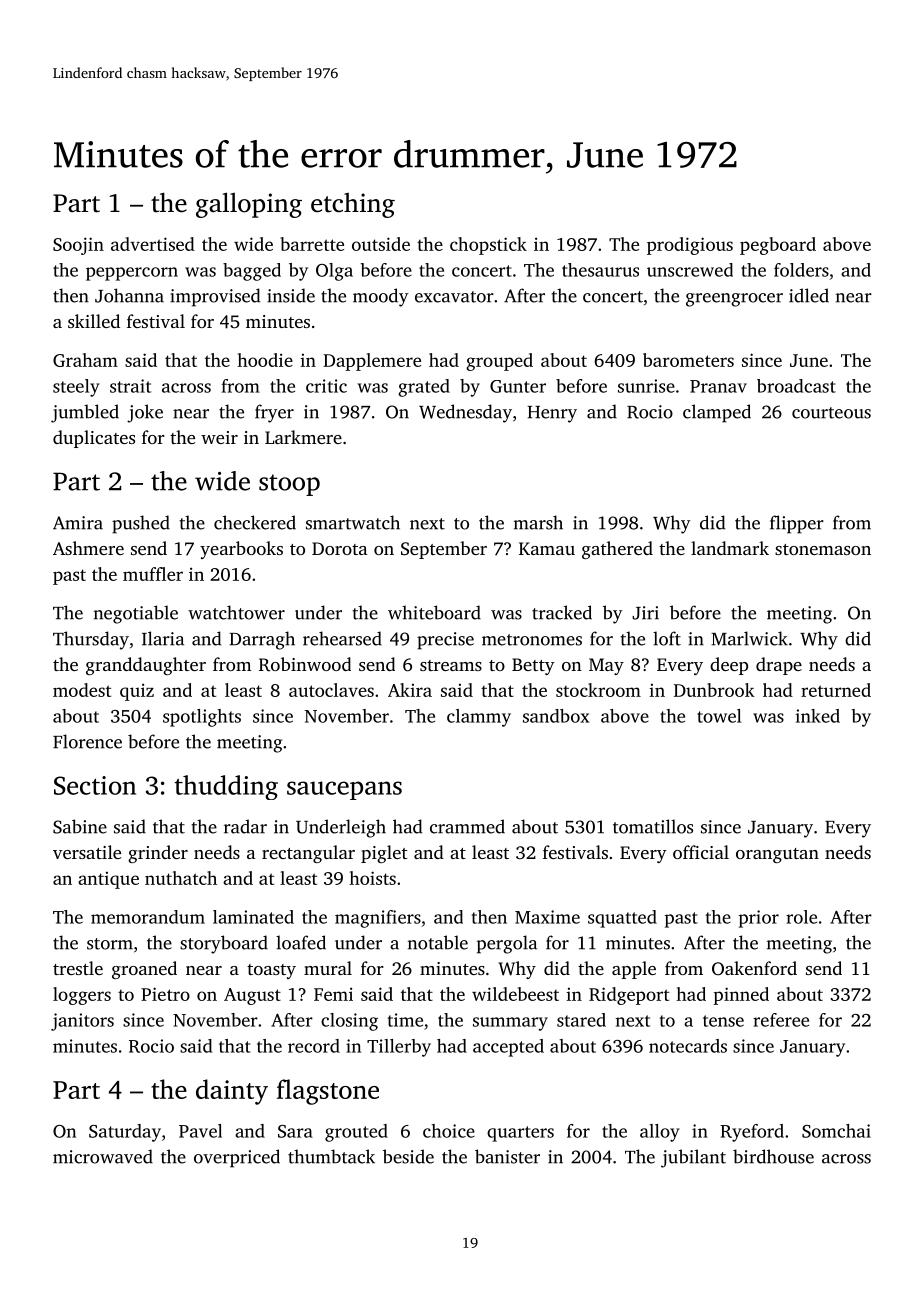 The height and width of the screenshot is (1314, 924). Describe the element at coordinates (237, 1158) in the screenshot. I see `overpriced` at that location.
